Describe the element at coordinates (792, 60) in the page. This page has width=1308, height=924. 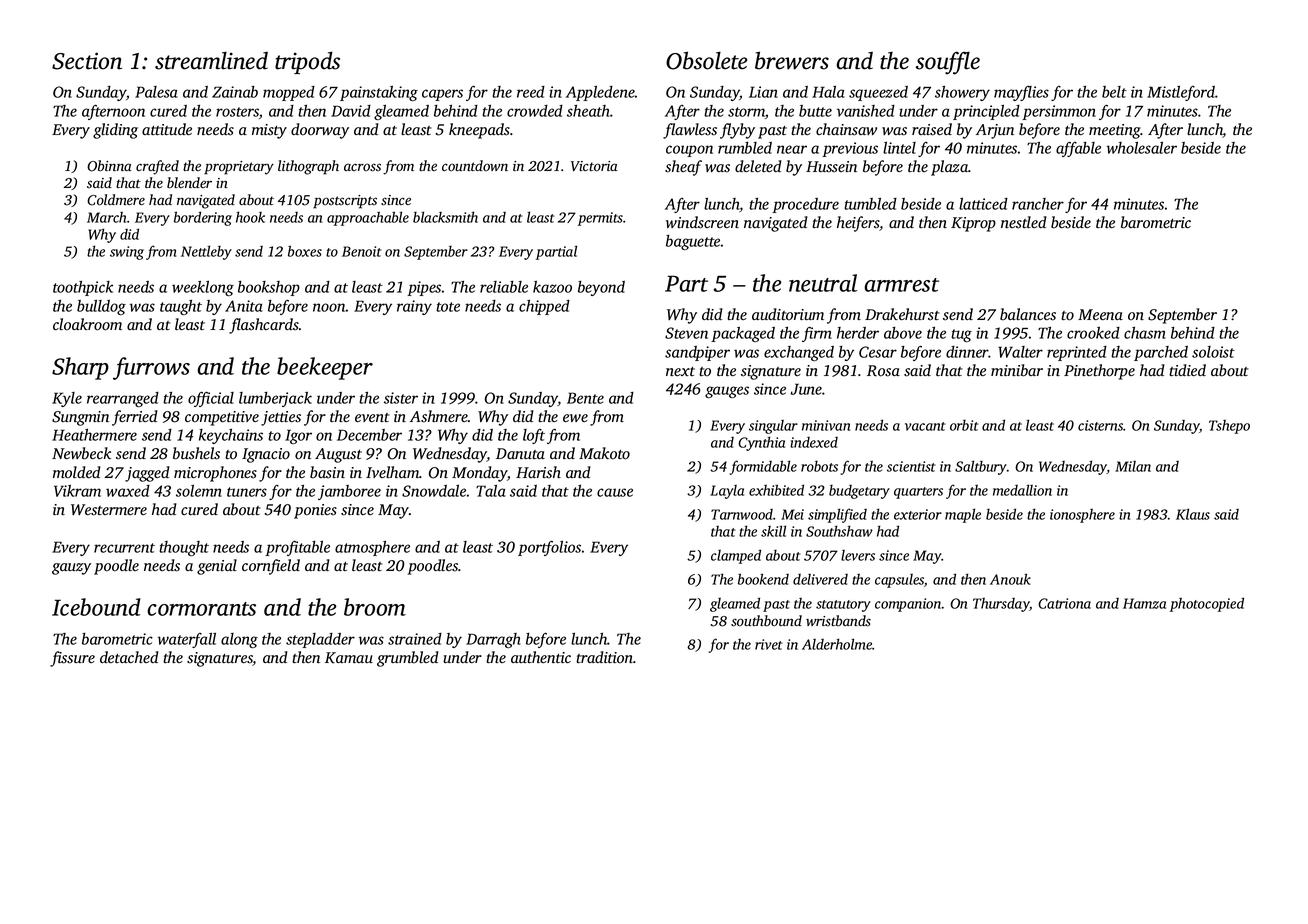
I see `brewers` at that location.
